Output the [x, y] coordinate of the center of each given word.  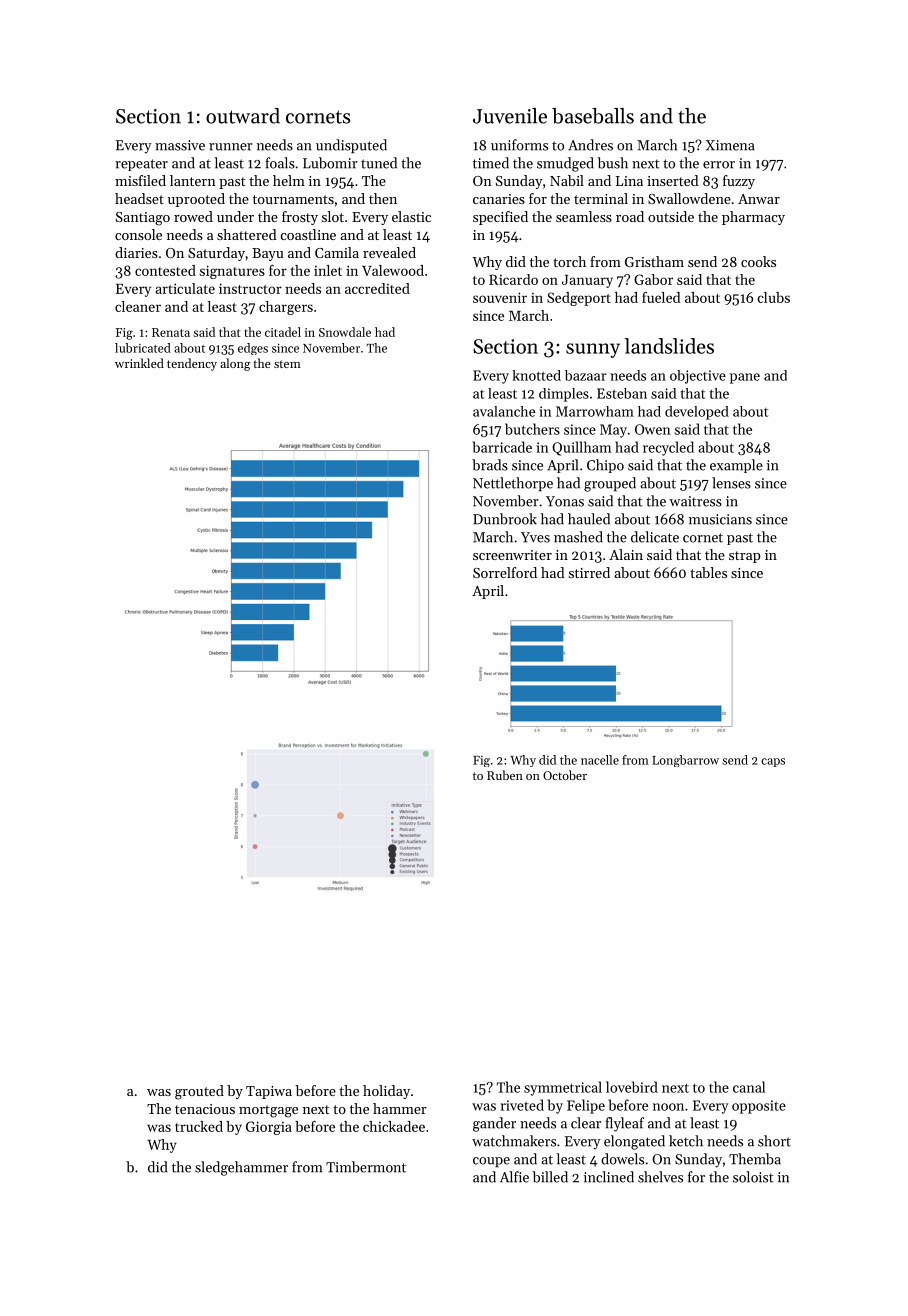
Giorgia [269, 1128]
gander [494, 1124]
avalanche [504, 411]
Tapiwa [269, 1092]
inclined [609, 1177]
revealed [389, 252]
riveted [522, 1105]
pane [745, 378]
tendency [192, 364]
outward [243, 116]
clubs [774, 297]
